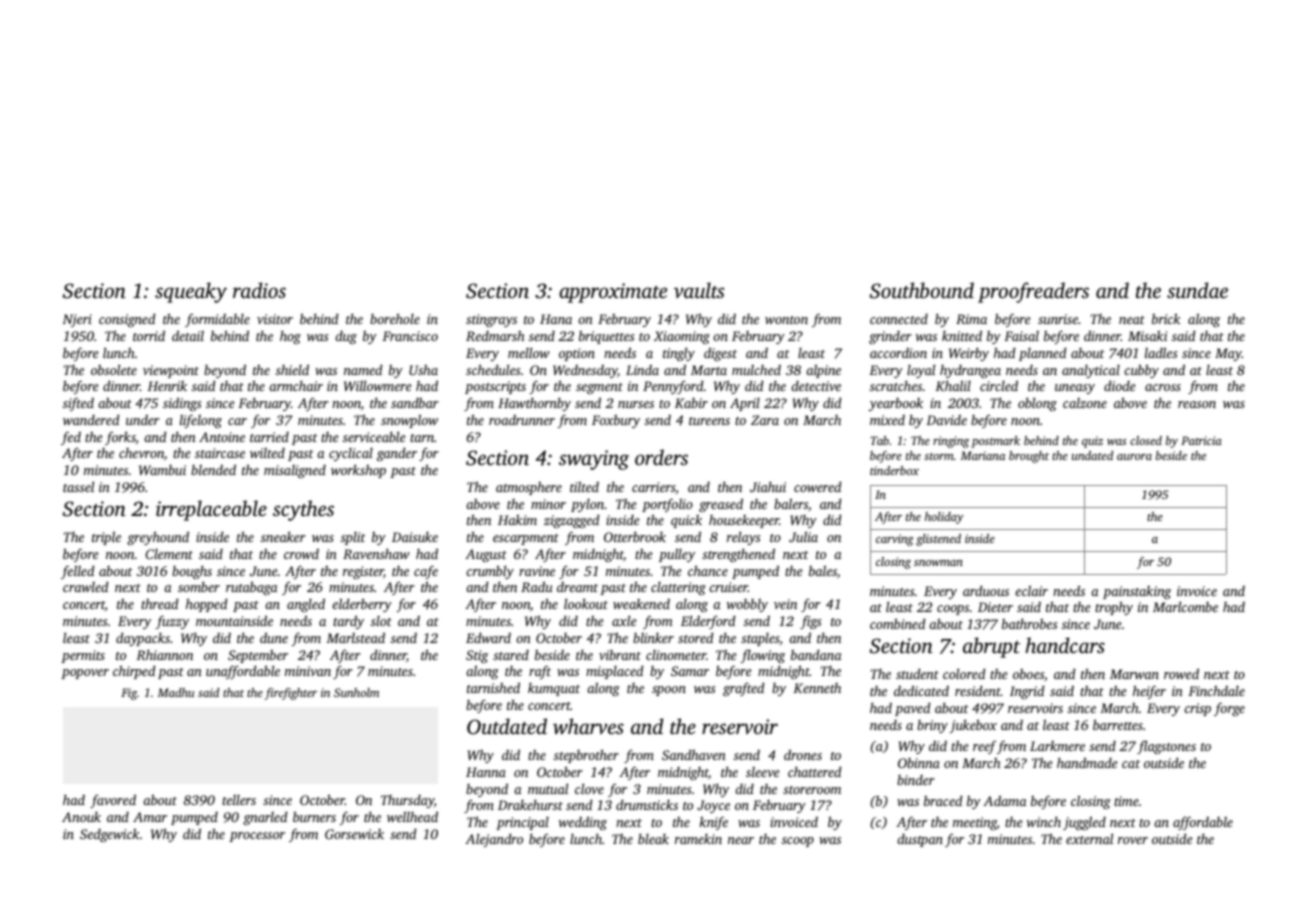 The image size is (1308, 924). Describe the element at coordinates (653, 839) in the screenshot. I see `bleak` at that location.
